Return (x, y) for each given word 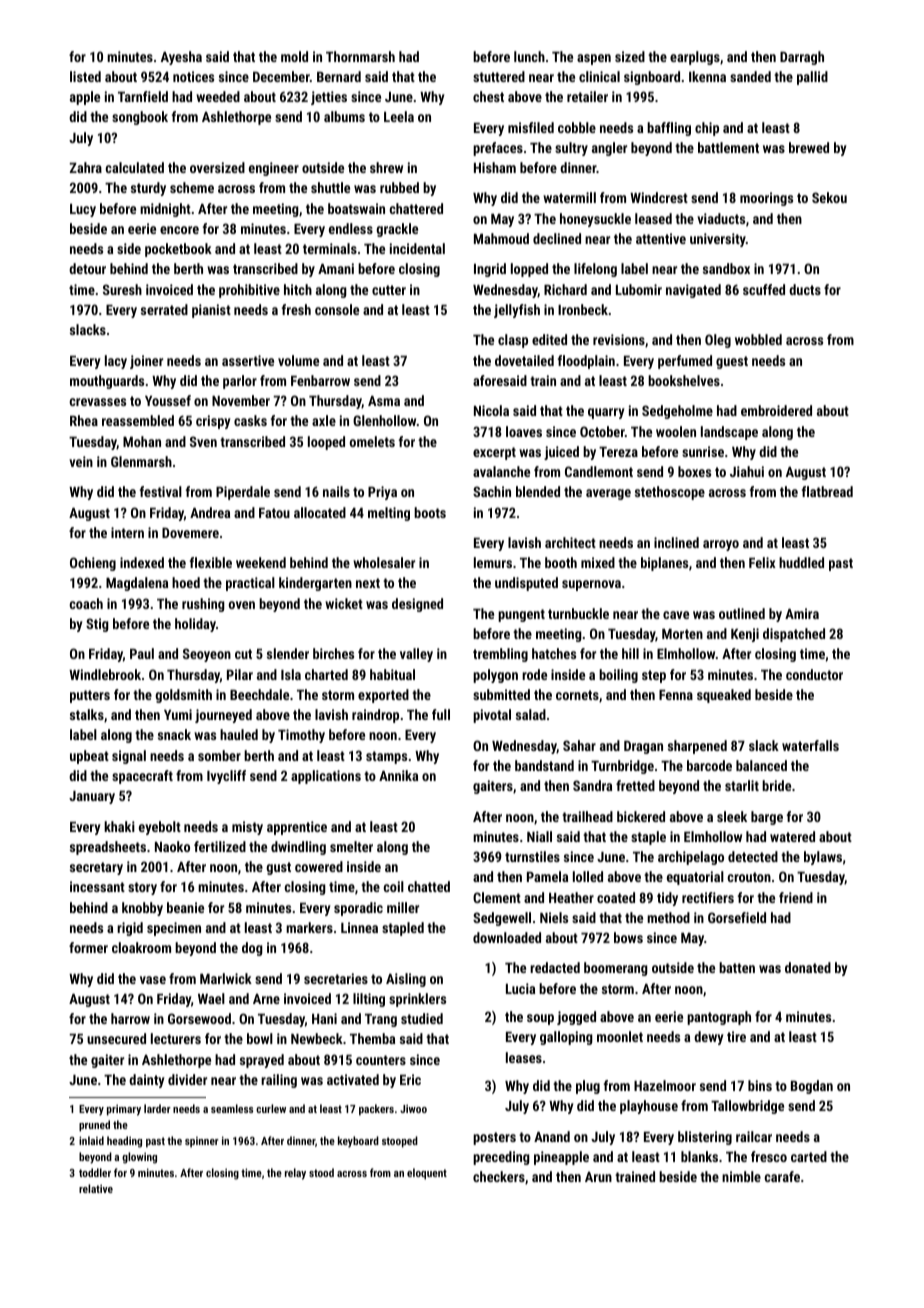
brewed (809, 147)
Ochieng (93, 564)
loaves (524, 431)
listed (85, 76)
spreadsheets (108, 848)
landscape (729, 433)
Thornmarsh (360, 56)
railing (279, 1081)
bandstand (544, 765)
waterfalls (810, 745)
